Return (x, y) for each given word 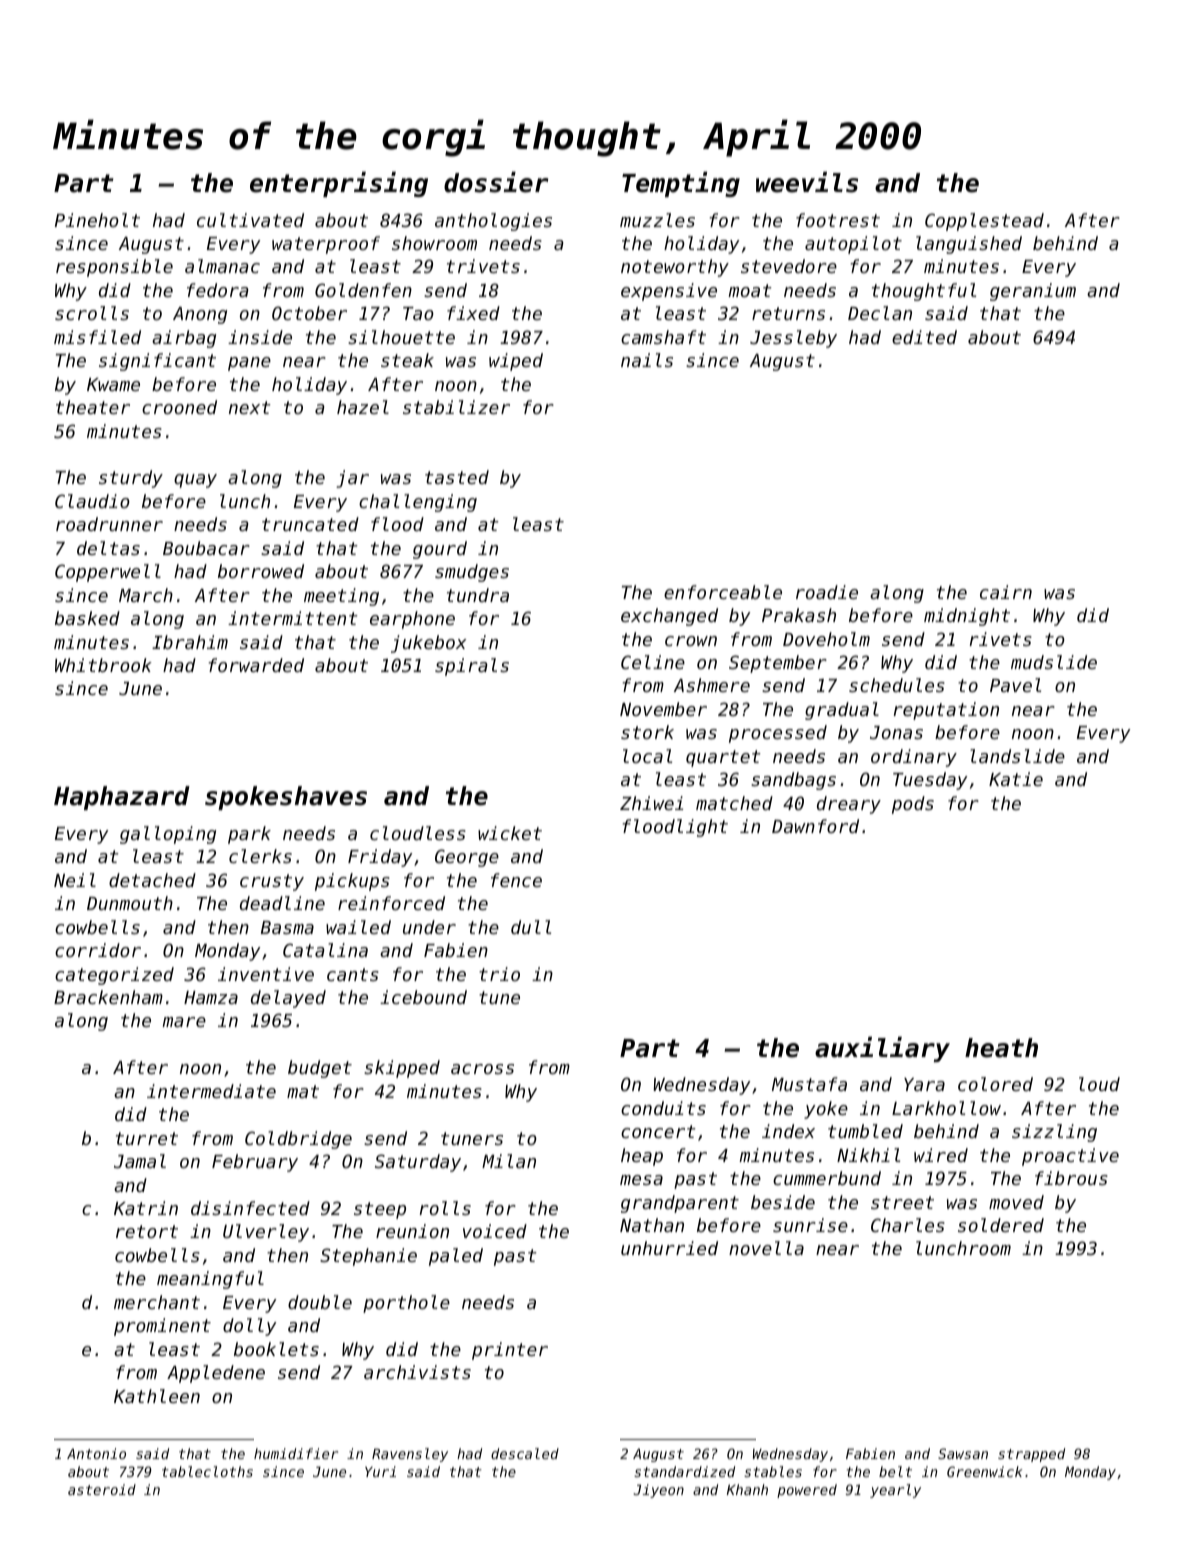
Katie (1016, 779)
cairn (1006, 592)
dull (531, 927)
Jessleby (793, 339)
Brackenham (108, 997)
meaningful (210, 1280)
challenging (418, 503)
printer (510, 1351)
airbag (184, 339)
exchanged (669, 617)
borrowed (261, 571)
